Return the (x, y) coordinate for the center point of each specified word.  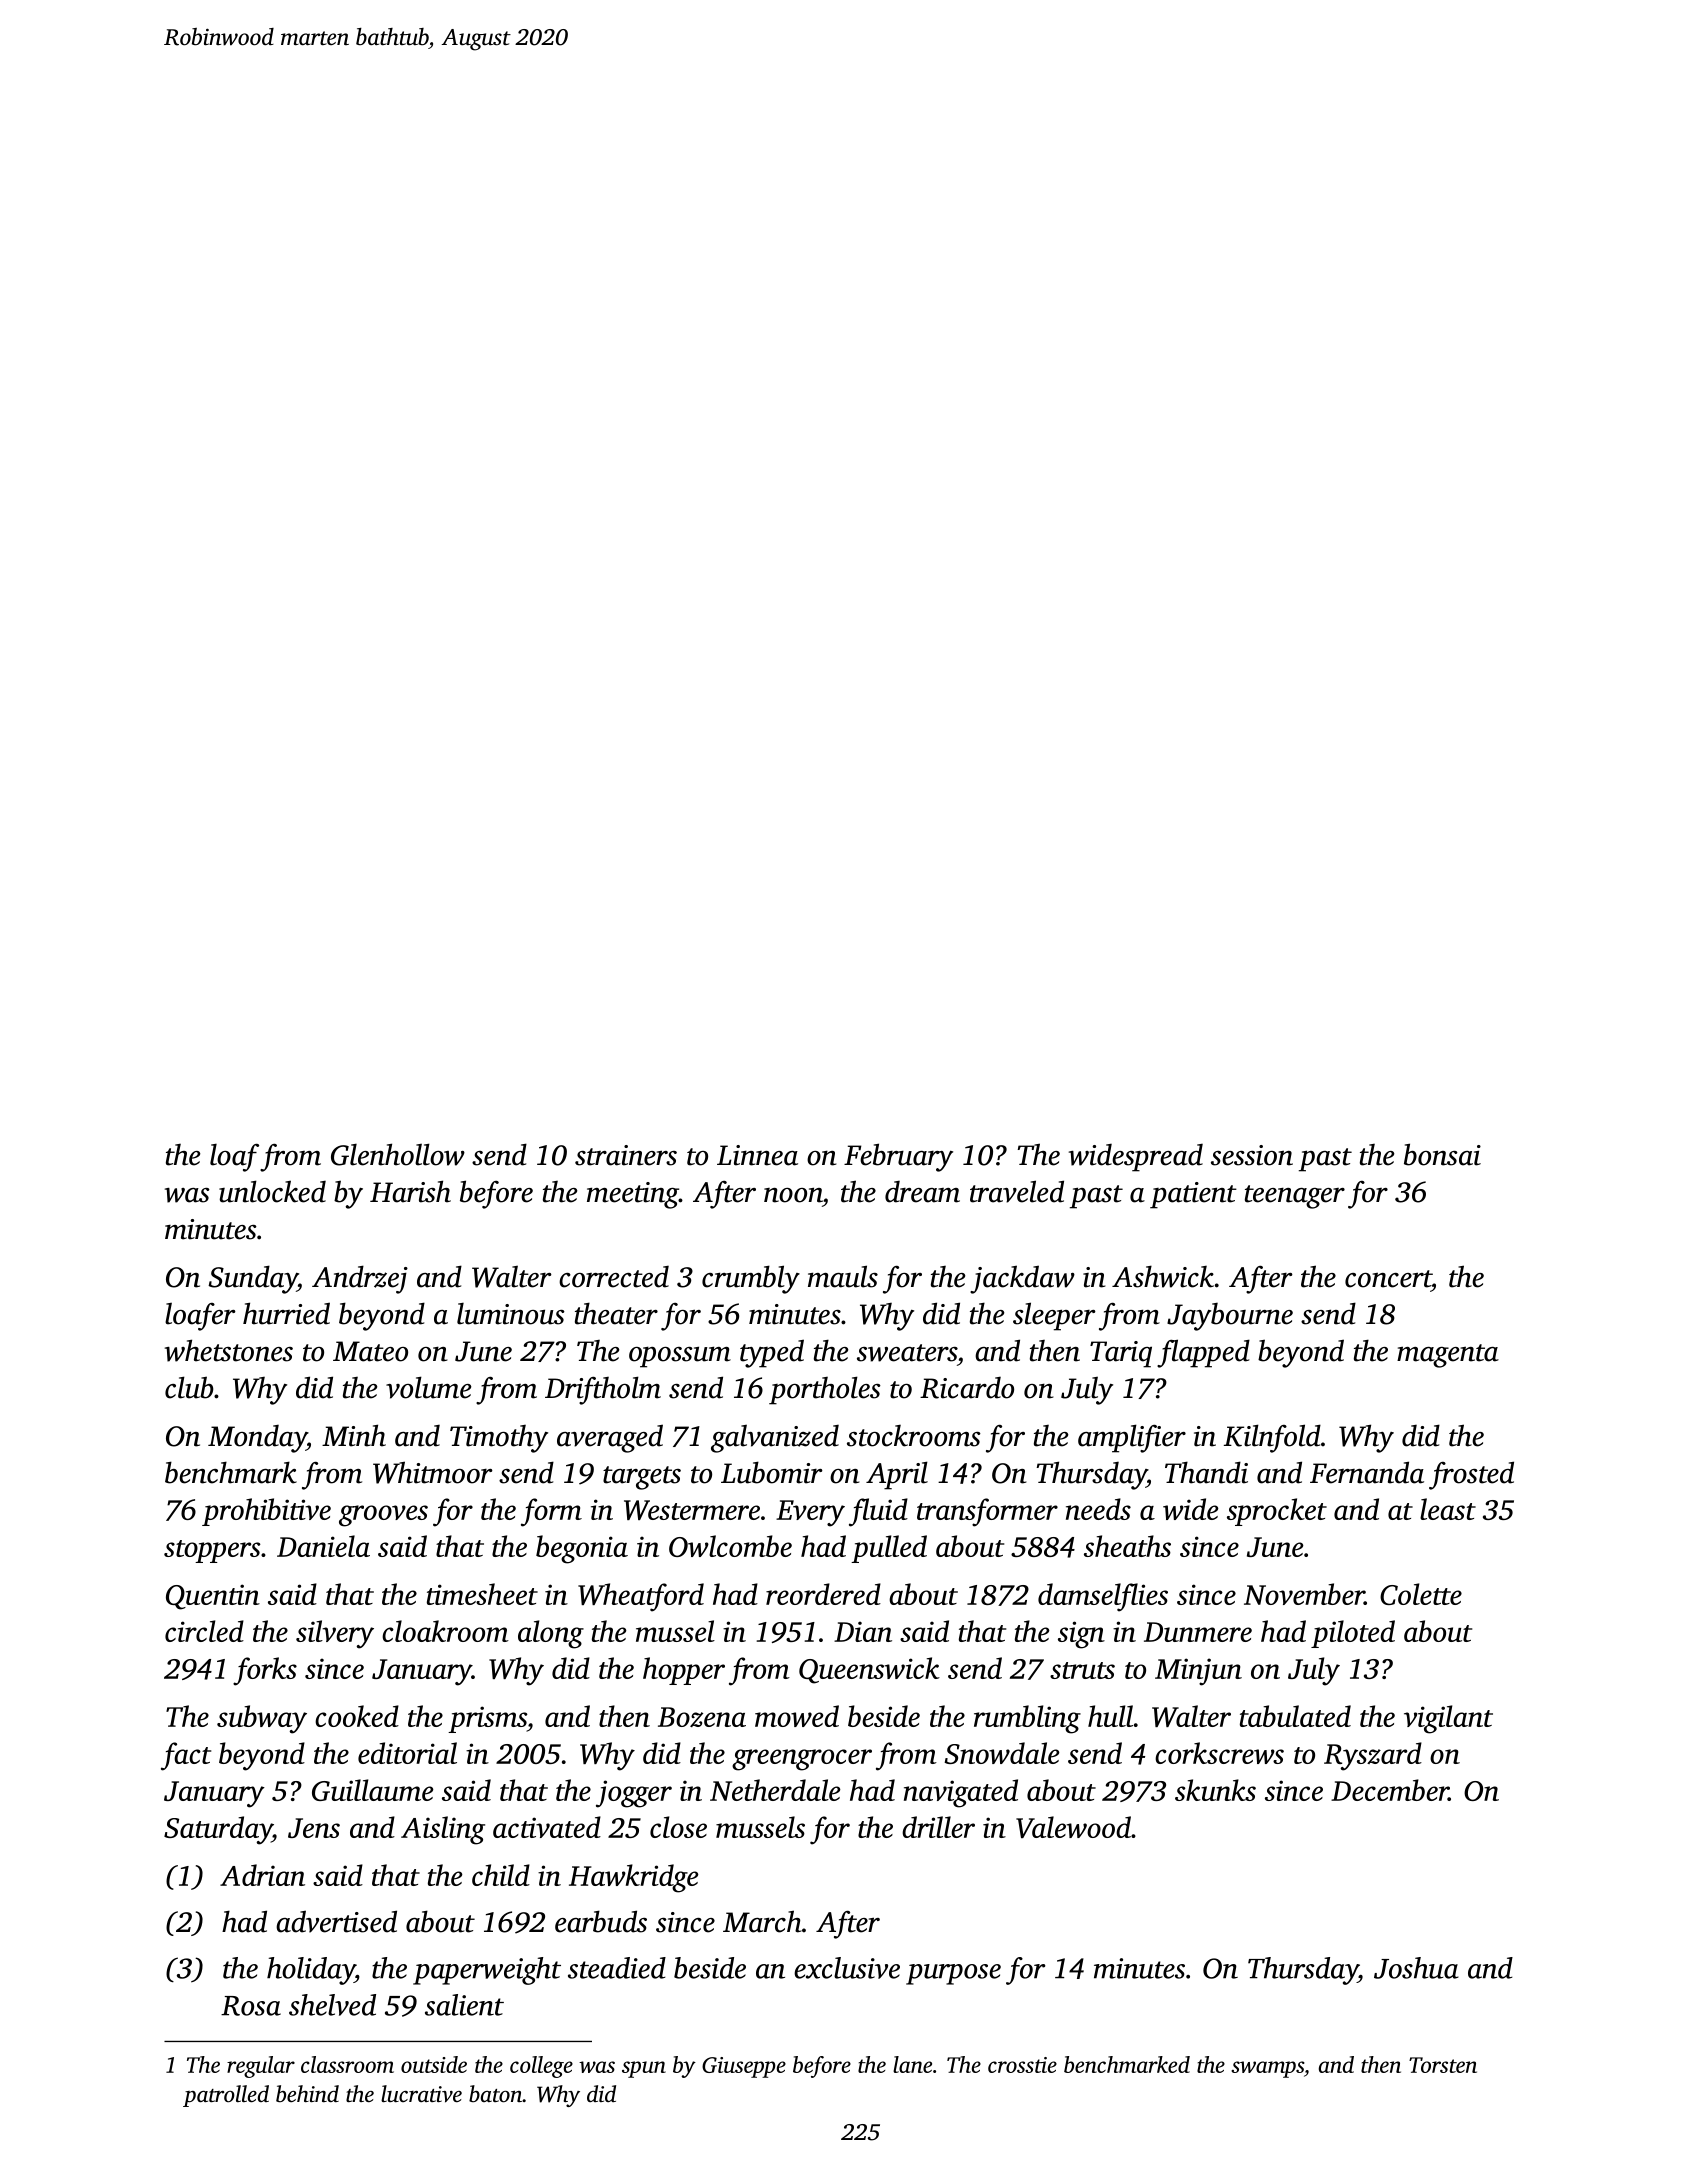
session (1252, 1155)
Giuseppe (744, 2067)
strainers (626, 1155)
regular (261, 2067)
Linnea (757, 1155)
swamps (1267, 2069)
